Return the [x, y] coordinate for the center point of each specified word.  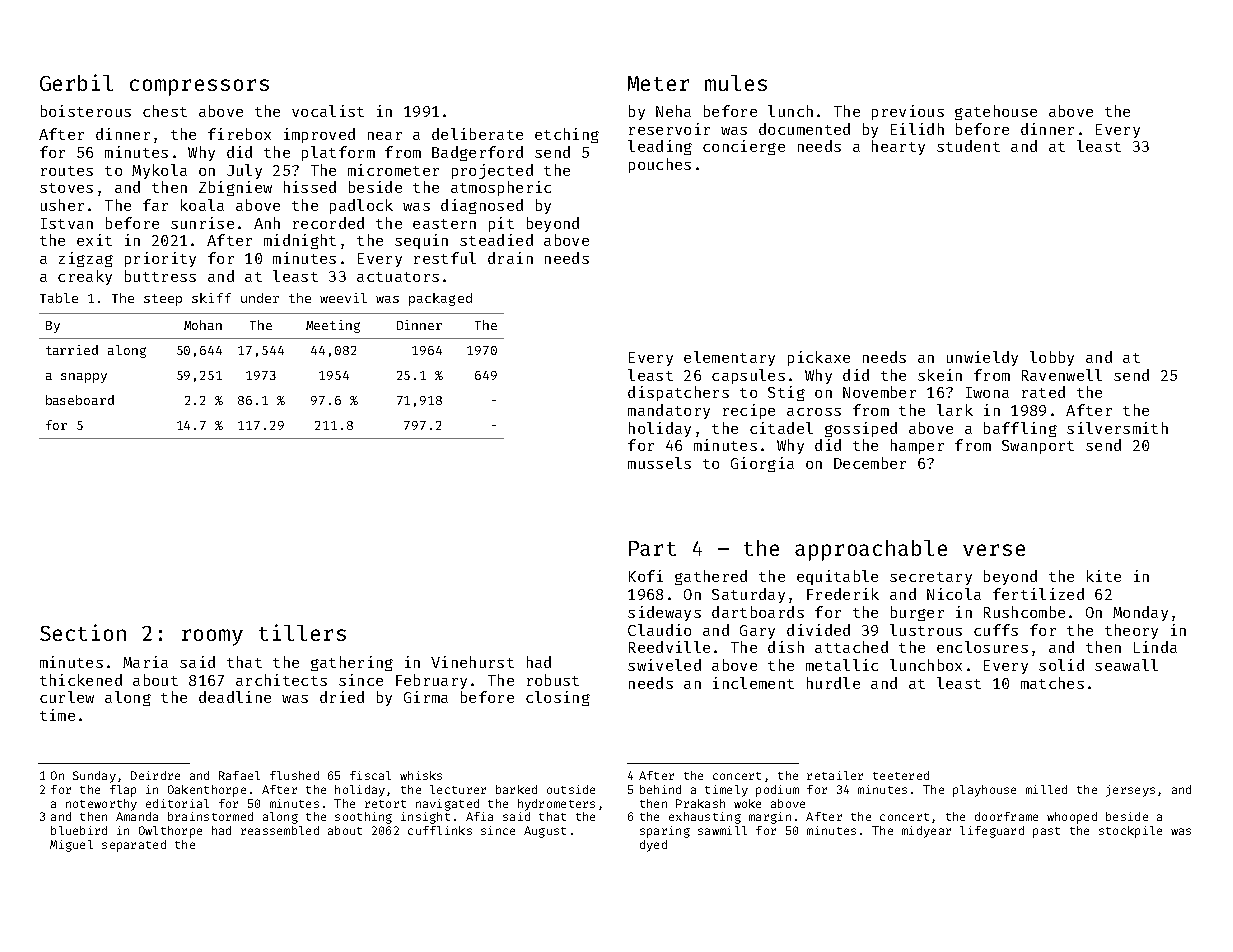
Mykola [159, 171]
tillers [302, 632]
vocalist [328, 111]
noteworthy [101, 805]
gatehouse [996, 112]
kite [1104, 576]
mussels [659, 463]
